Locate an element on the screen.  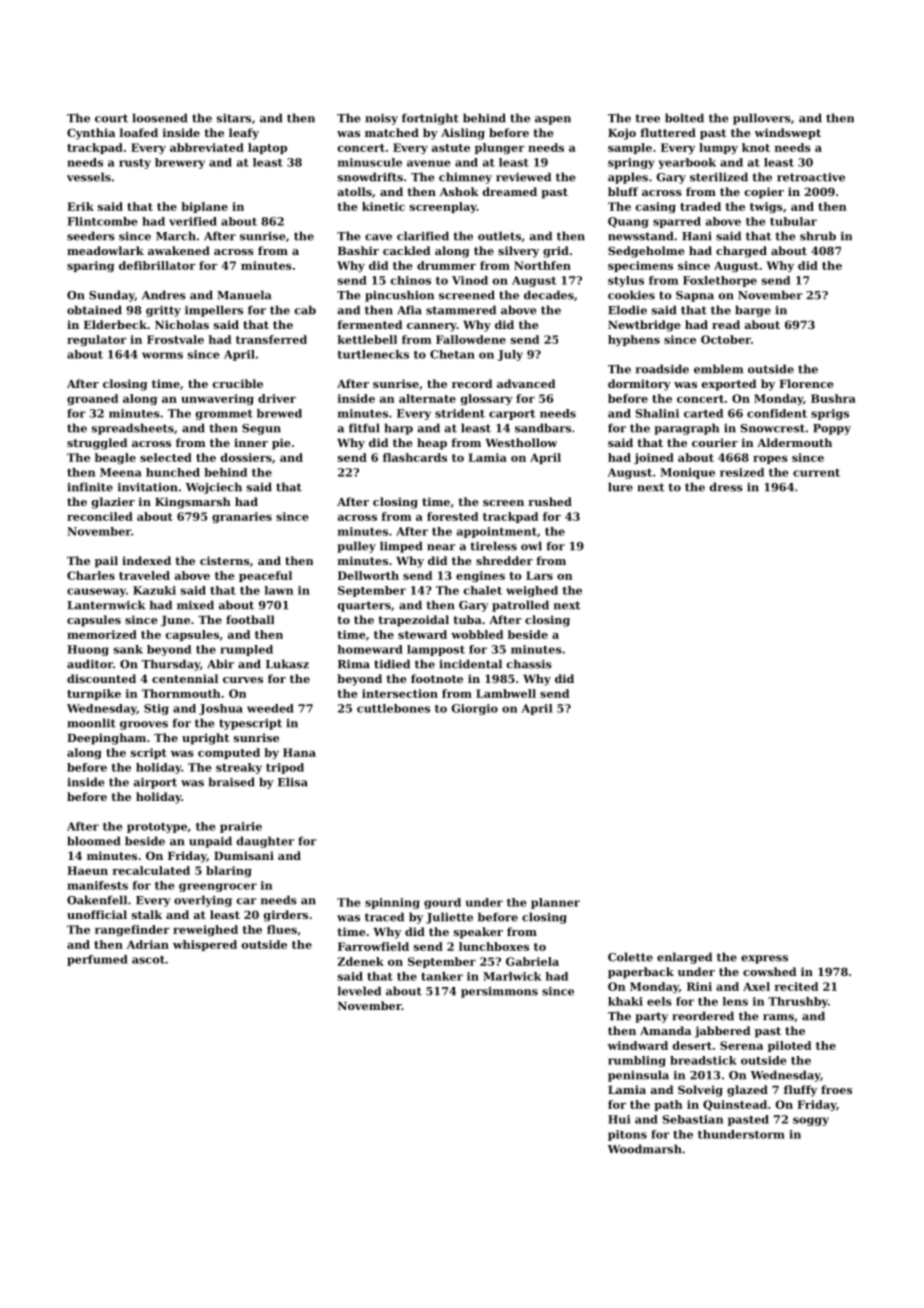
current is located at coordinates (816, 473).
